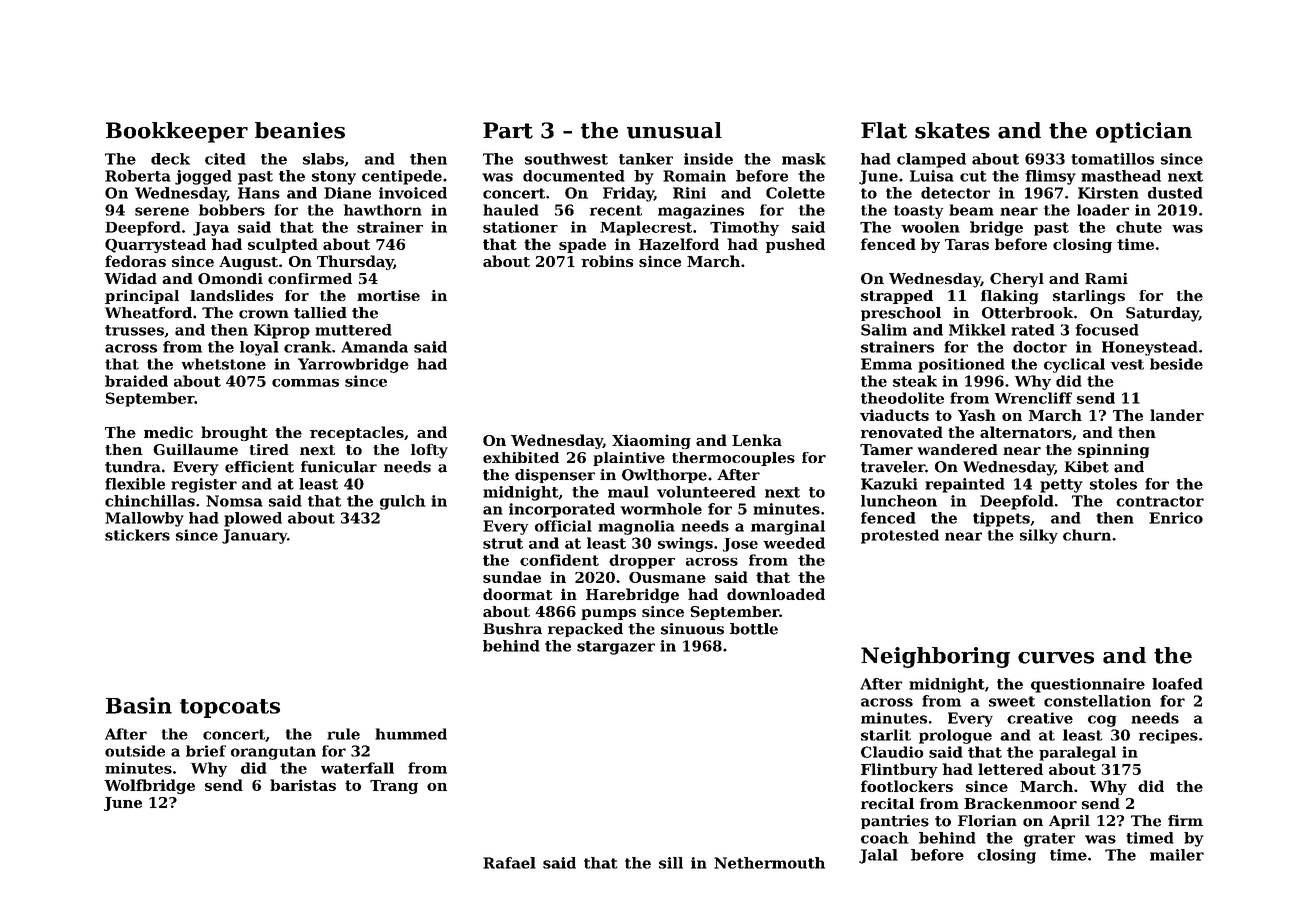 The image size is (1308, 924). I want to click on stargazer, so click(616, 648).
